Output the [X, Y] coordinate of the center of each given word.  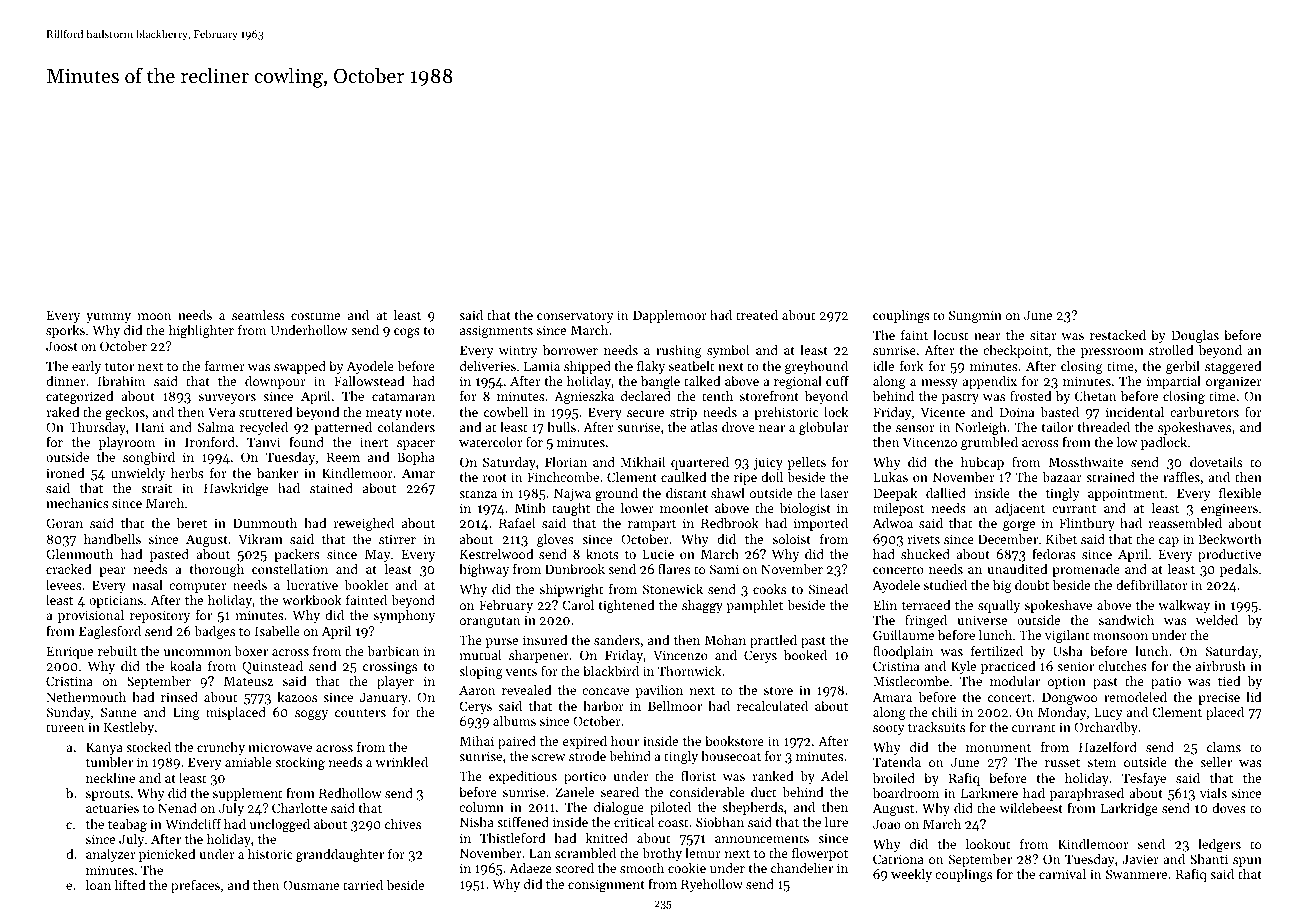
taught [571, 509]
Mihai [477, 741]
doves [1229, 808]
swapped [300, 367]
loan [98, 885]
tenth [717, 396]
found [306, 441]
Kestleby [129, 728]
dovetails [1216, 462]
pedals [1239, 570]
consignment [606, 885]
